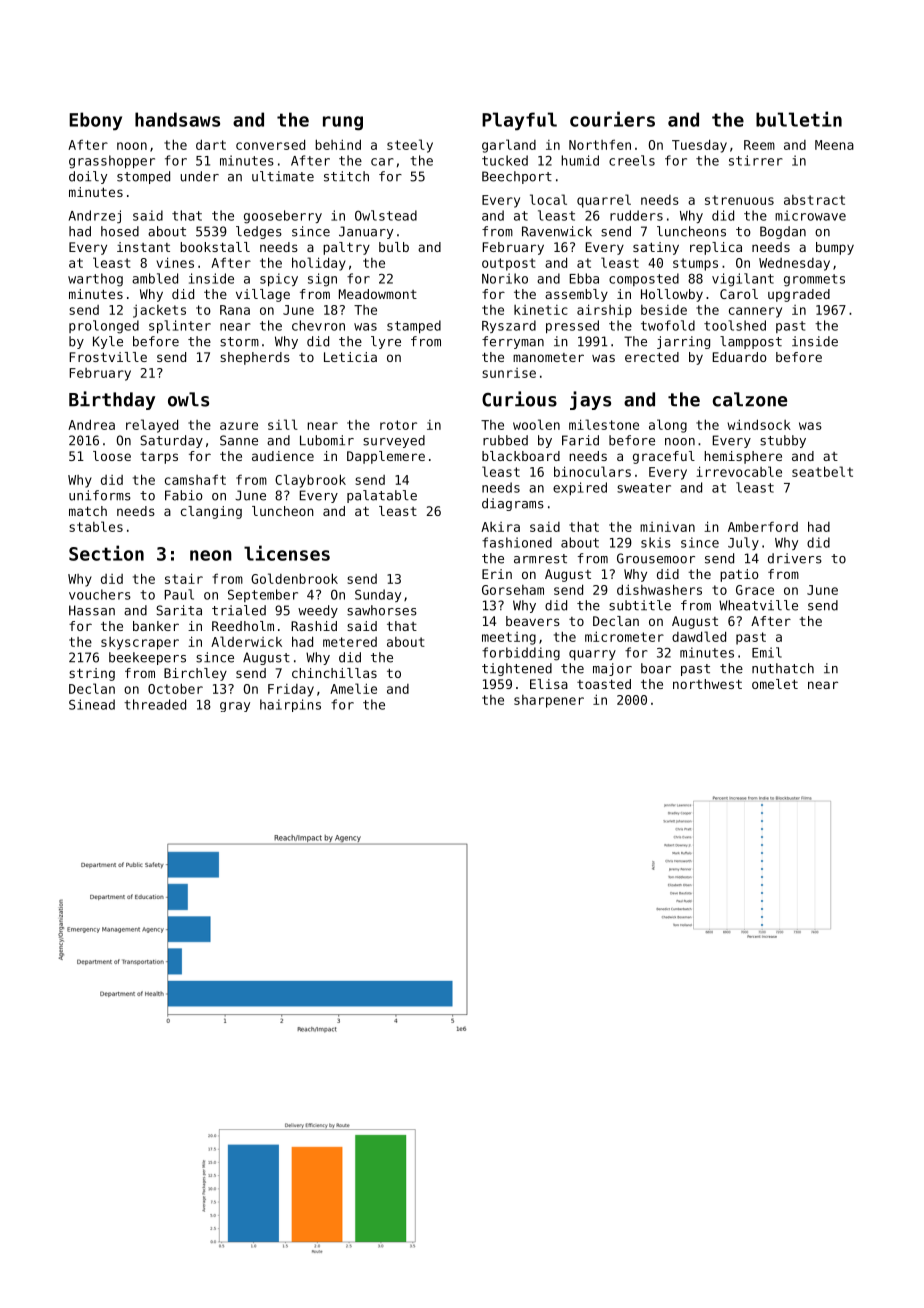 Image resolution: width=924 pixels, height=1308 pixels. I want to click on Eduardo, so click(740, 357).
